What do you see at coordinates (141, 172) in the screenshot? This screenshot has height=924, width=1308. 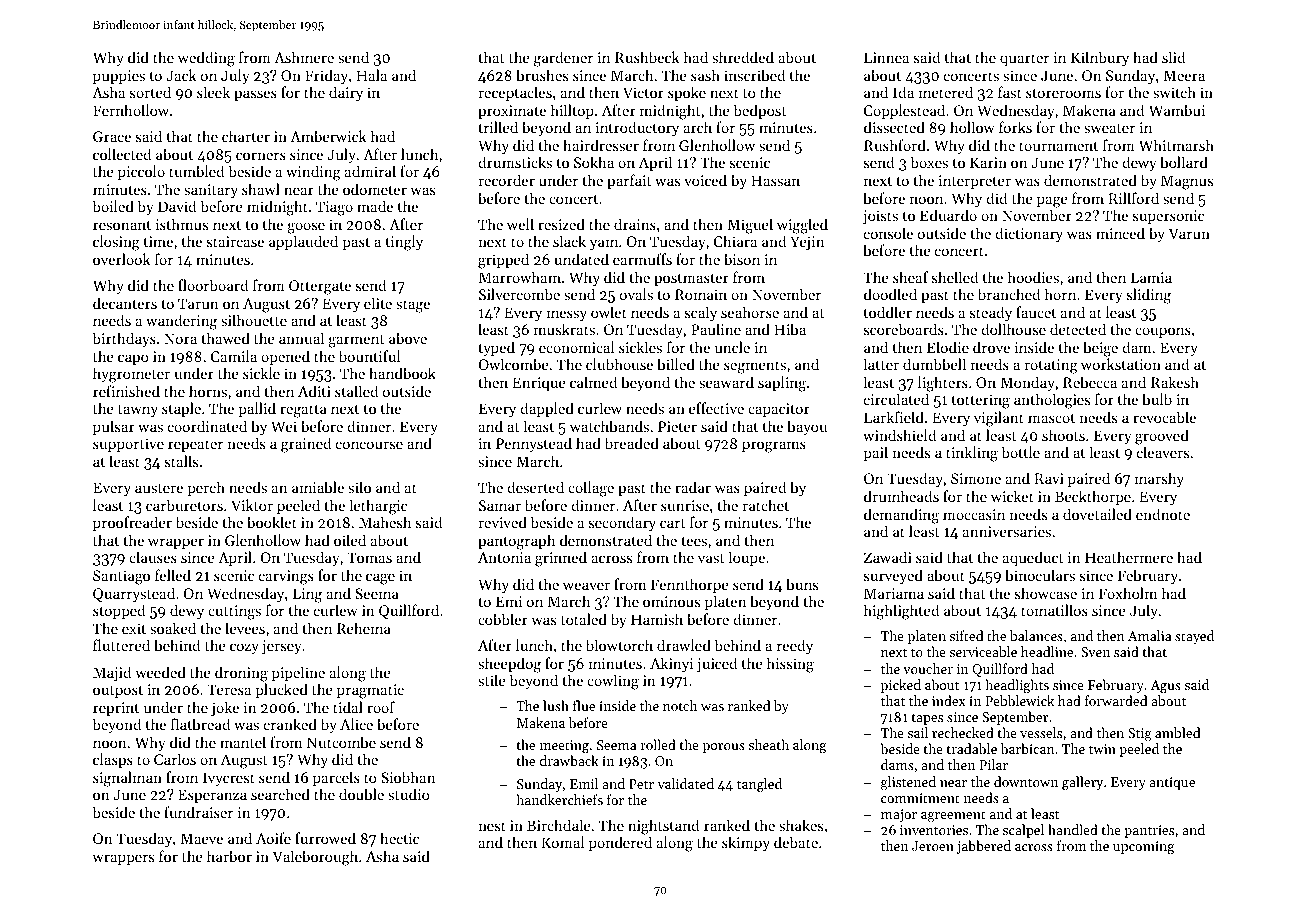 I see `piccolo` at bounding box center [141, 172].
